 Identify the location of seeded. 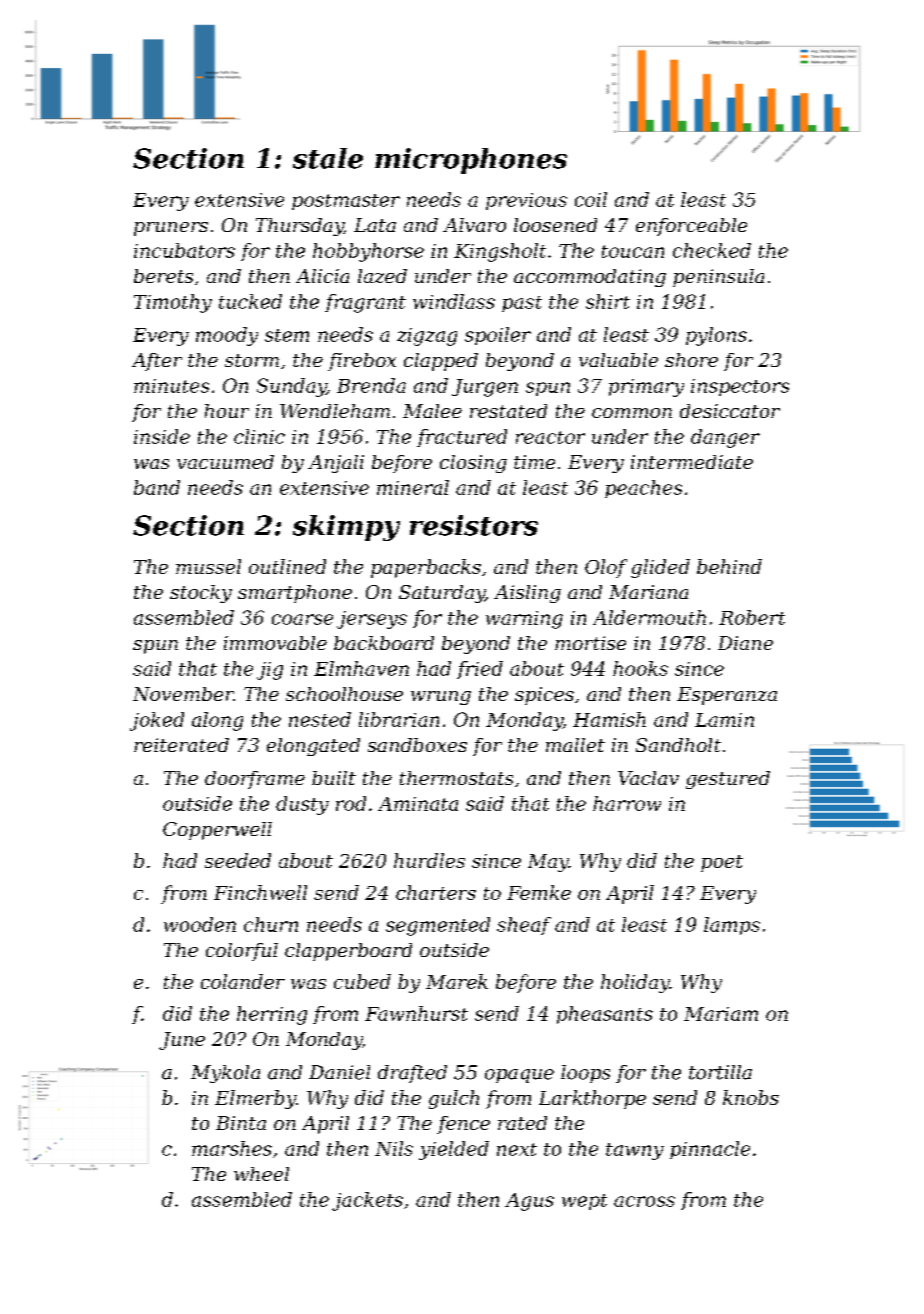
(238, 860).
